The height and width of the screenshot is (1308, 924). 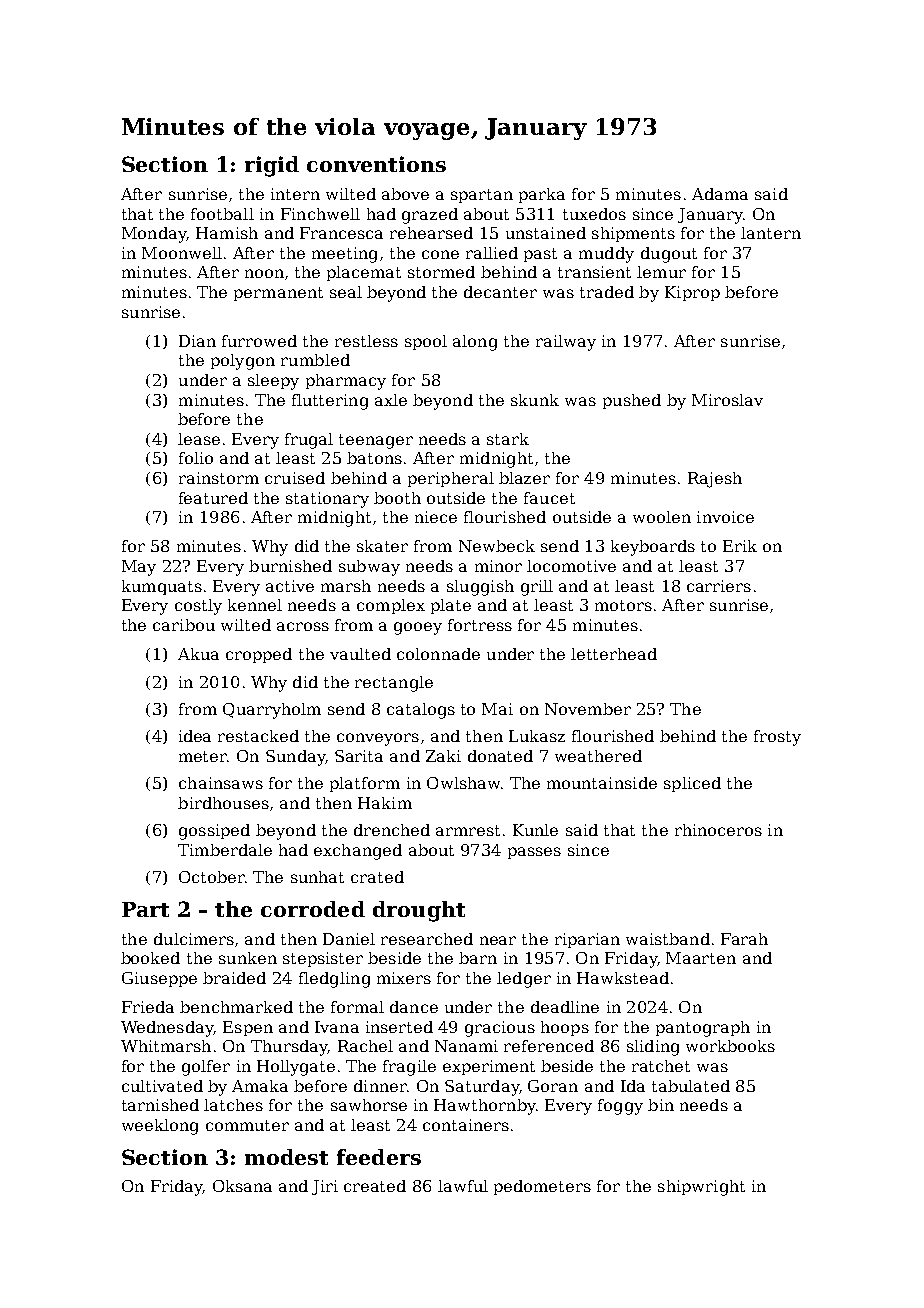 What do you see at coordinates (463, 1186) in the screenshot?
I see `lawful` at bounding box center [463, 1186].
